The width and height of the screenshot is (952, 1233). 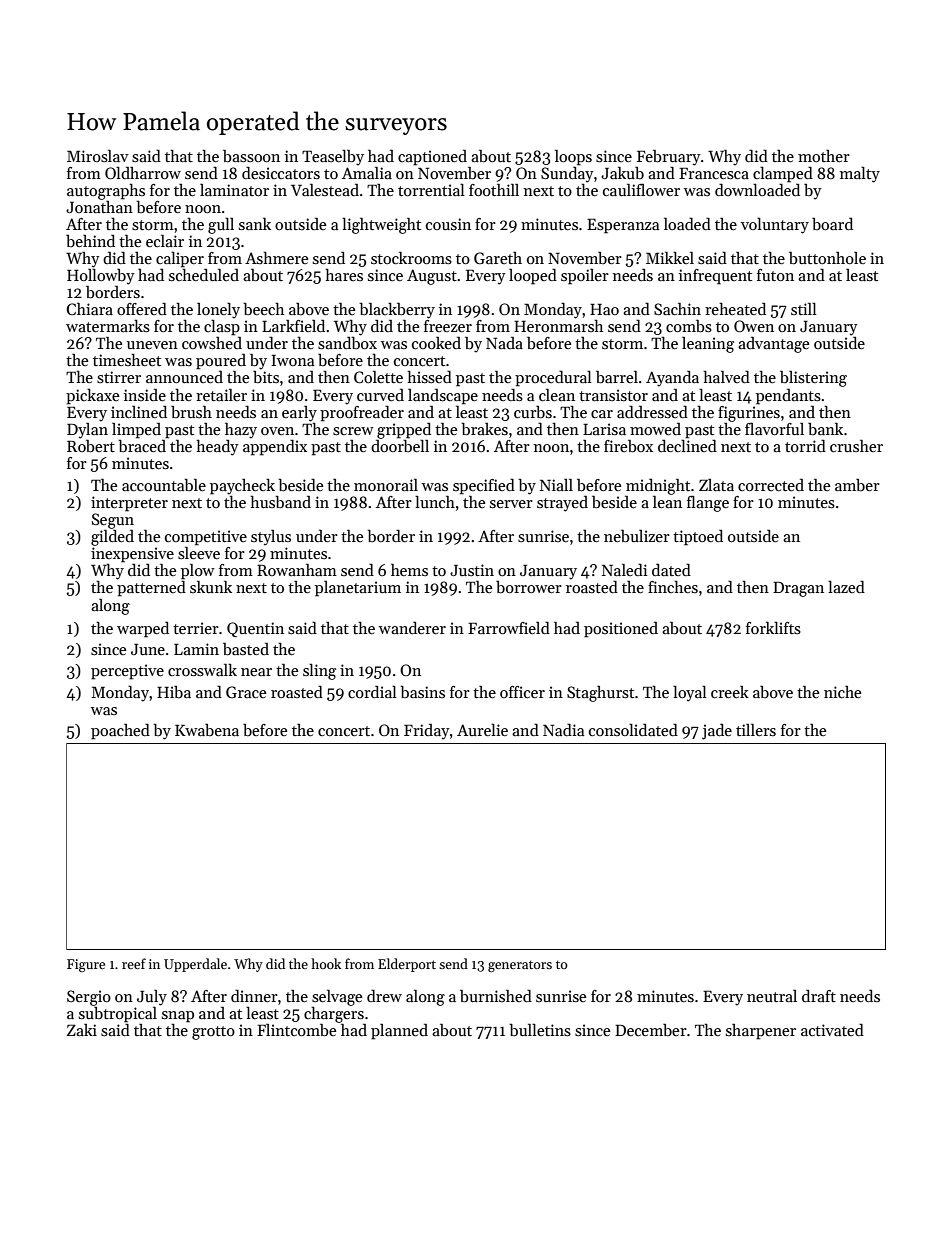 I want to click on Figure, so click(x=86, y=965).
